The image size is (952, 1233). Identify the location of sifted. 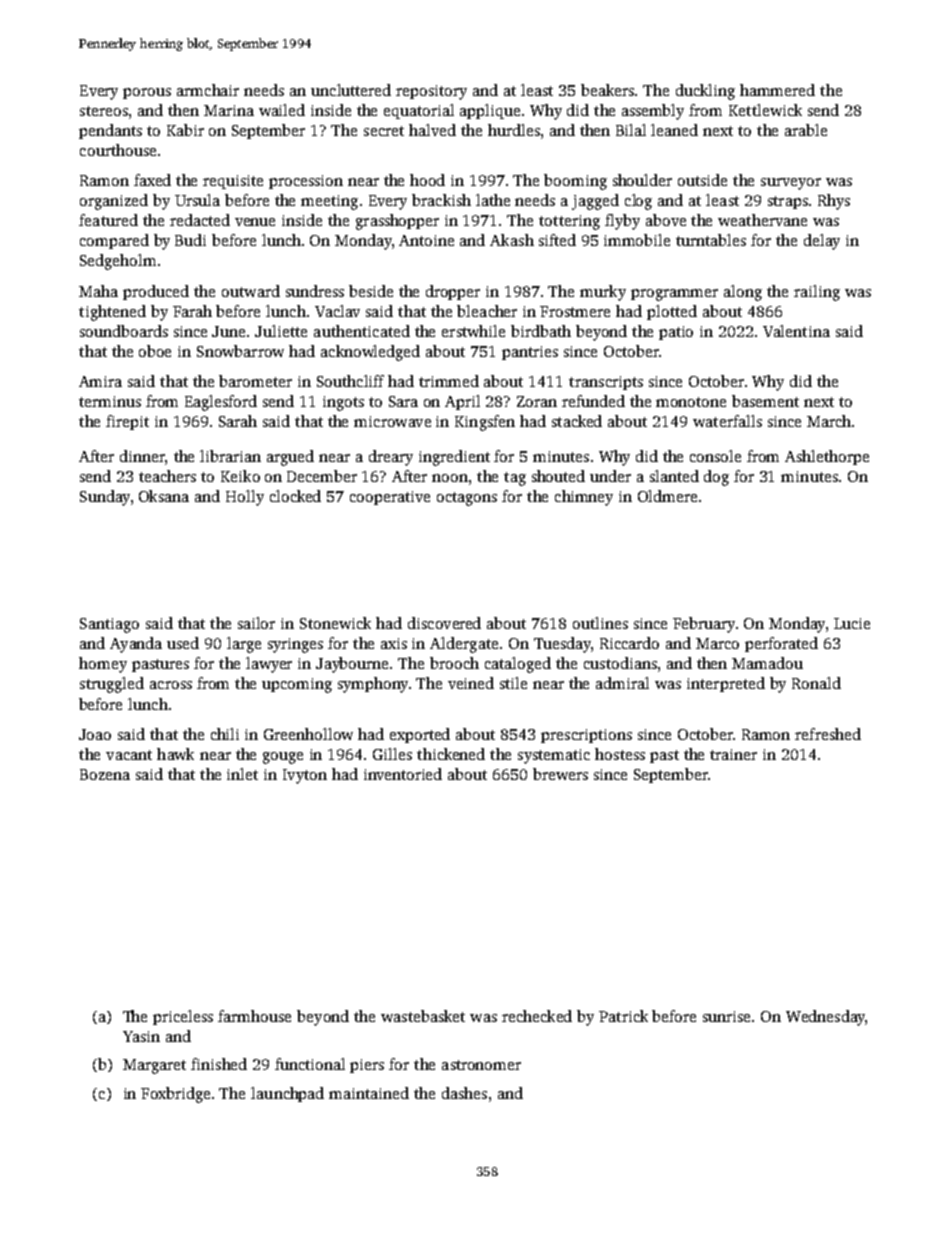
(557, 240).
